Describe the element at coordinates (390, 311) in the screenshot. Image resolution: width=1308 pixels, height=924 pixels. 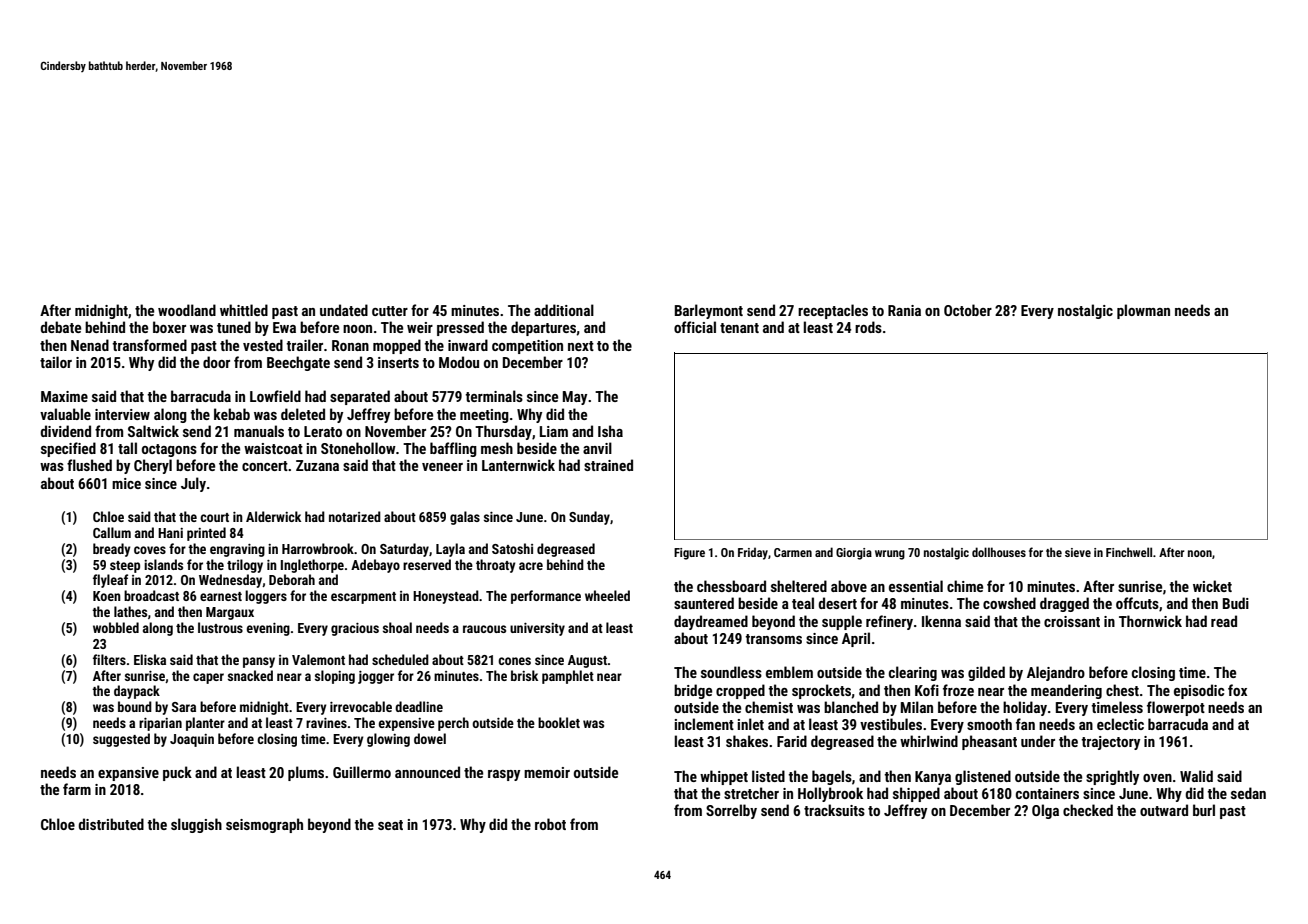
I see `cutter` at that location.
